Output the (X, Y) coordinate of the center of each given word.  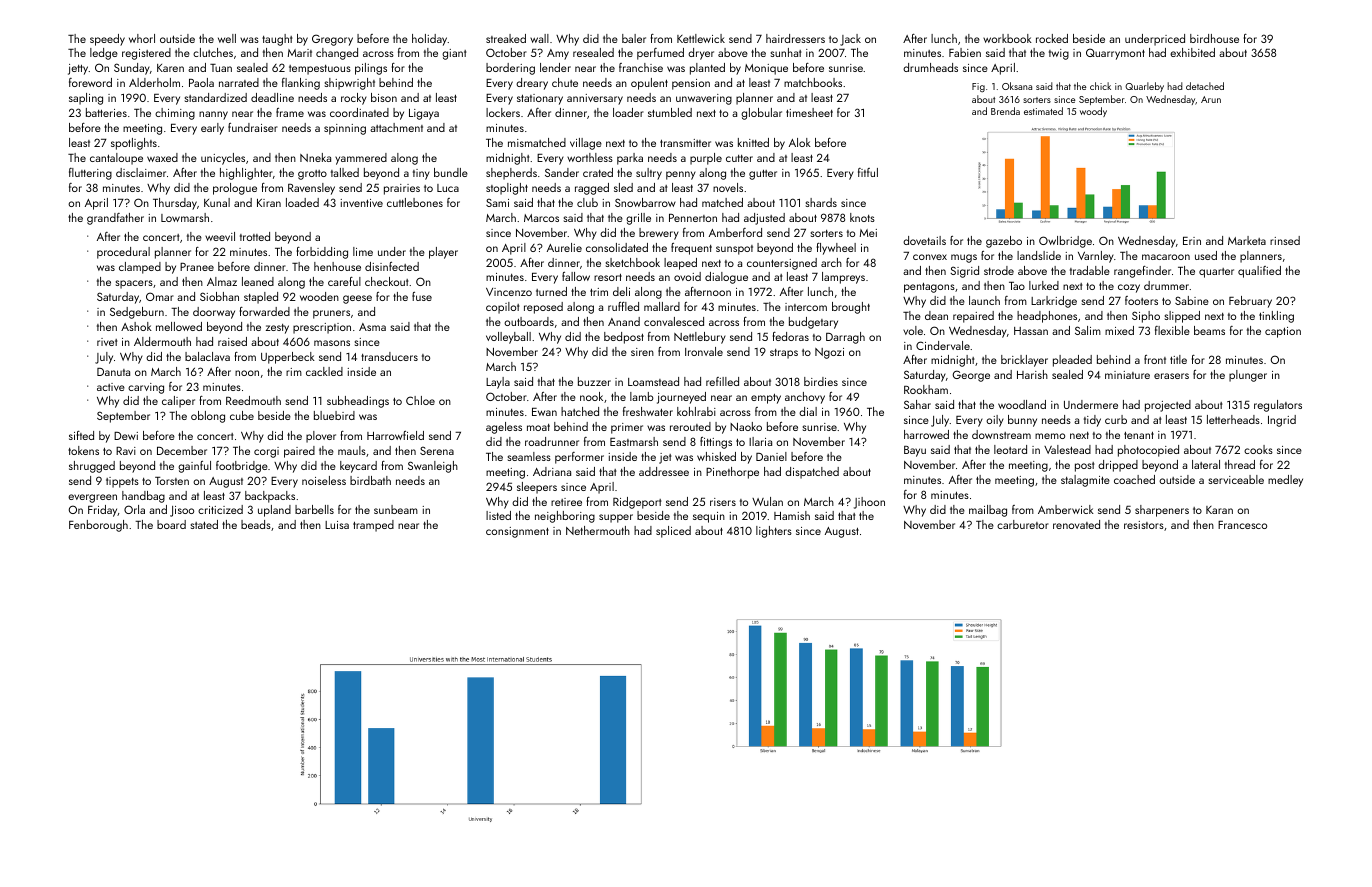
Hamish (792, 515)
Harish (1032, 374)
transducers (389, 356)
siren (642, 352)
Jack (850, 40)
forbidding (322, 253)
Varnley (1096, 257)
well (227, 38)
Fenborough (98, 526)
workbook (1007, 38)
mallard (662, 306)
